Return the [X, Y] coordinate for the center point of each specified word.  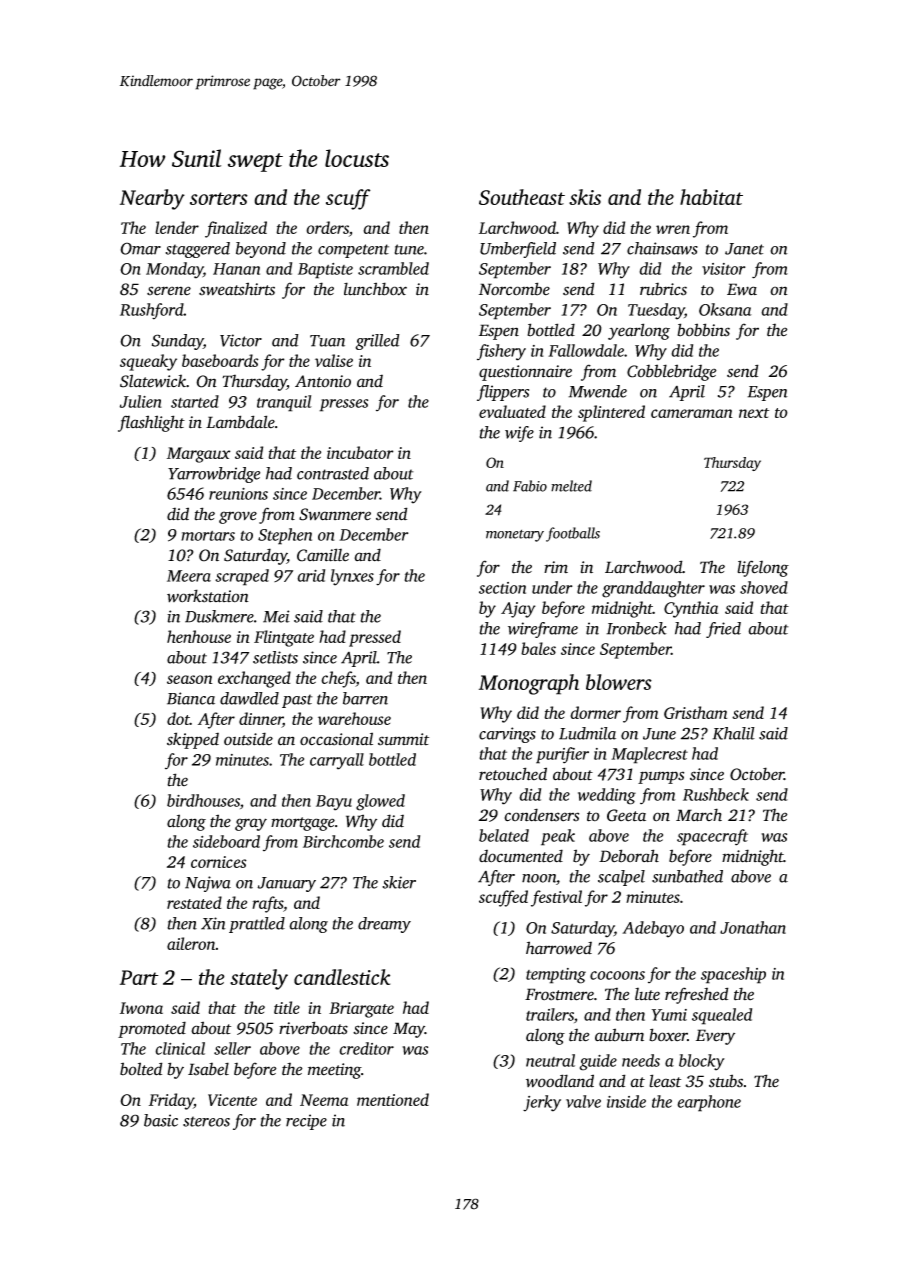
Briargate [361, 1010]
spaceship [733, 975]
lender [177, 227]
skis [585, 197]
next [754, 413]
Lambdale [240, 422]
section [502, 588]
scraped [242, 577]
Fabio [530, 486]
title [287, 1007]
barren [365, 698]
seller [232, 1048]
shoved [764, 587]
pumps [661, 777]
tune [409, 249]
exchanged [254, 679]
